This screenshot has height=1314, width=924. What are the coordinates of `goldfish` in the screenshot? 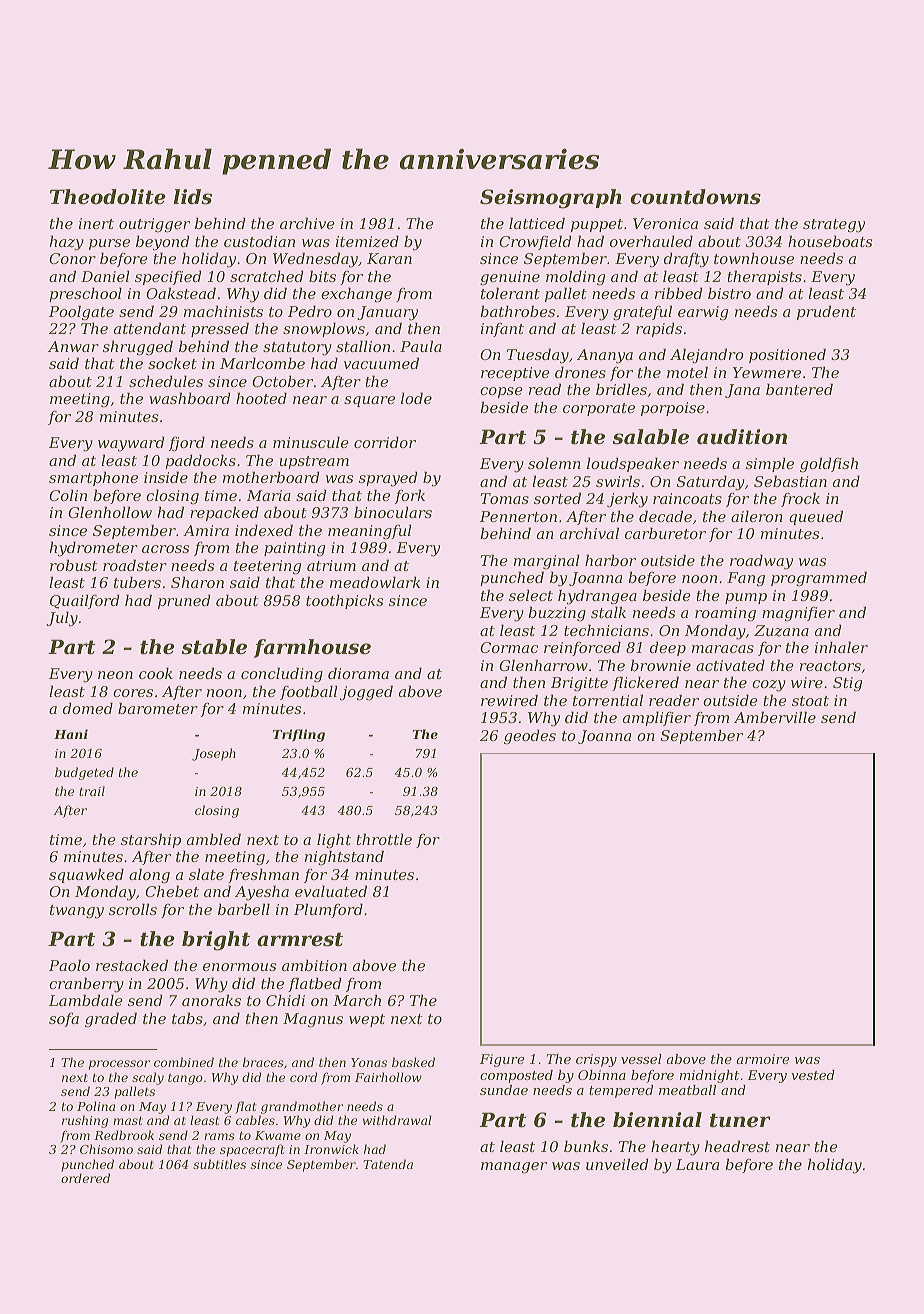 It's located at (829, 465).
